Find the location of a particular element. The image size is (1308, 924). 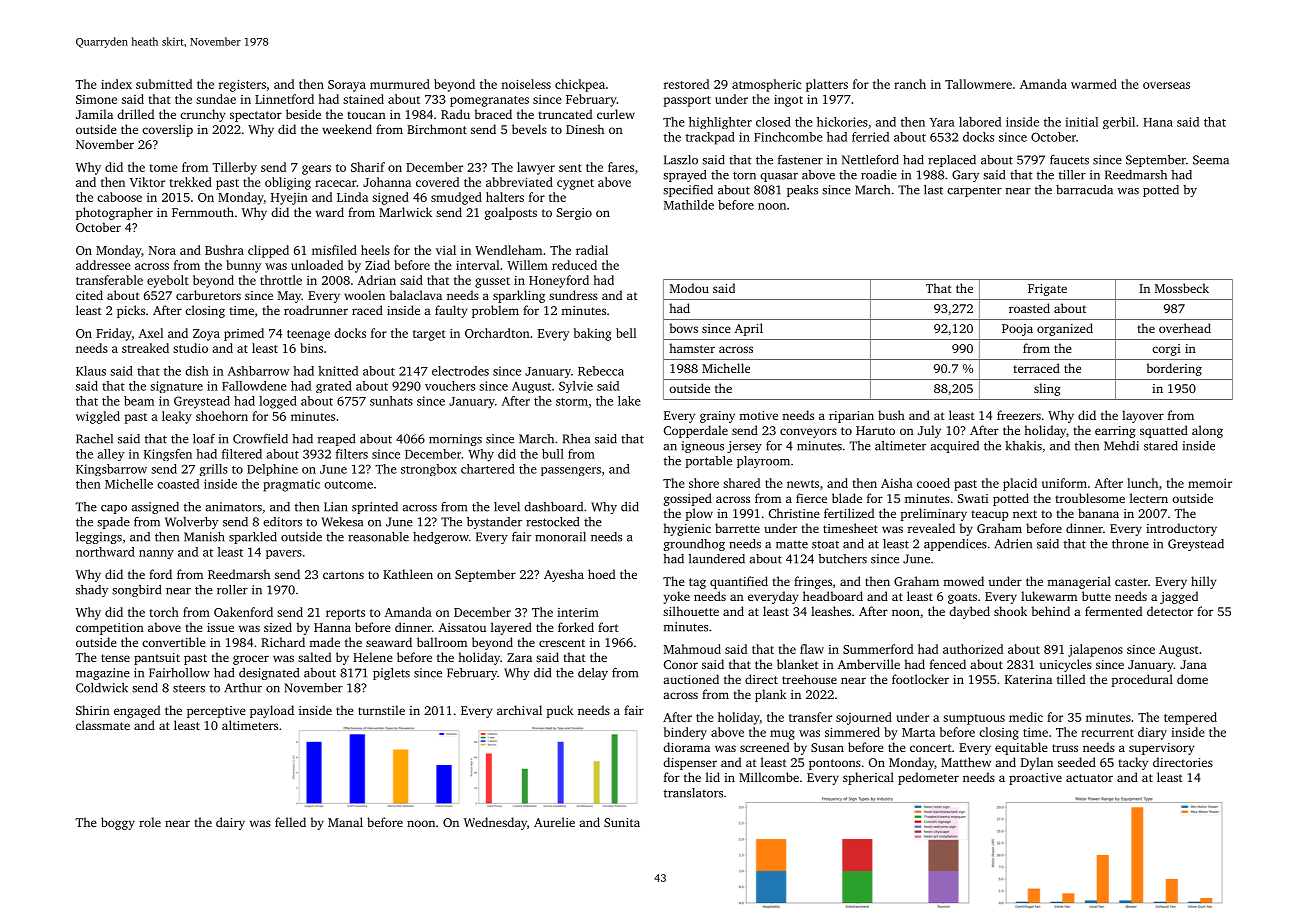

Hana is located at coordinates (1158, 122).
